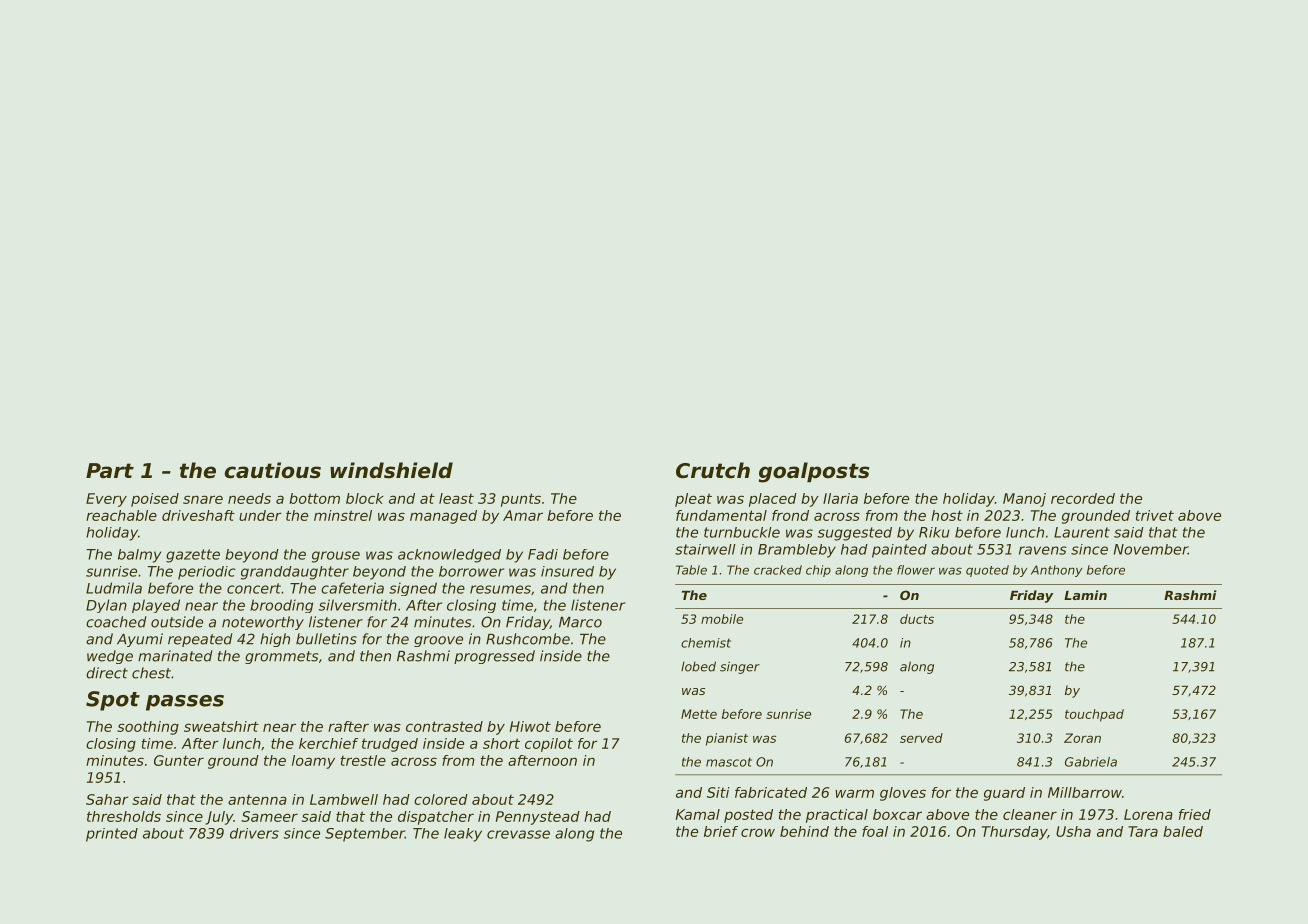 Image resolution: width=1308 pixels, height=924 pixels. Describe the element at coordinates (521, 500) in the screenshot. I see `punts` at that location.
